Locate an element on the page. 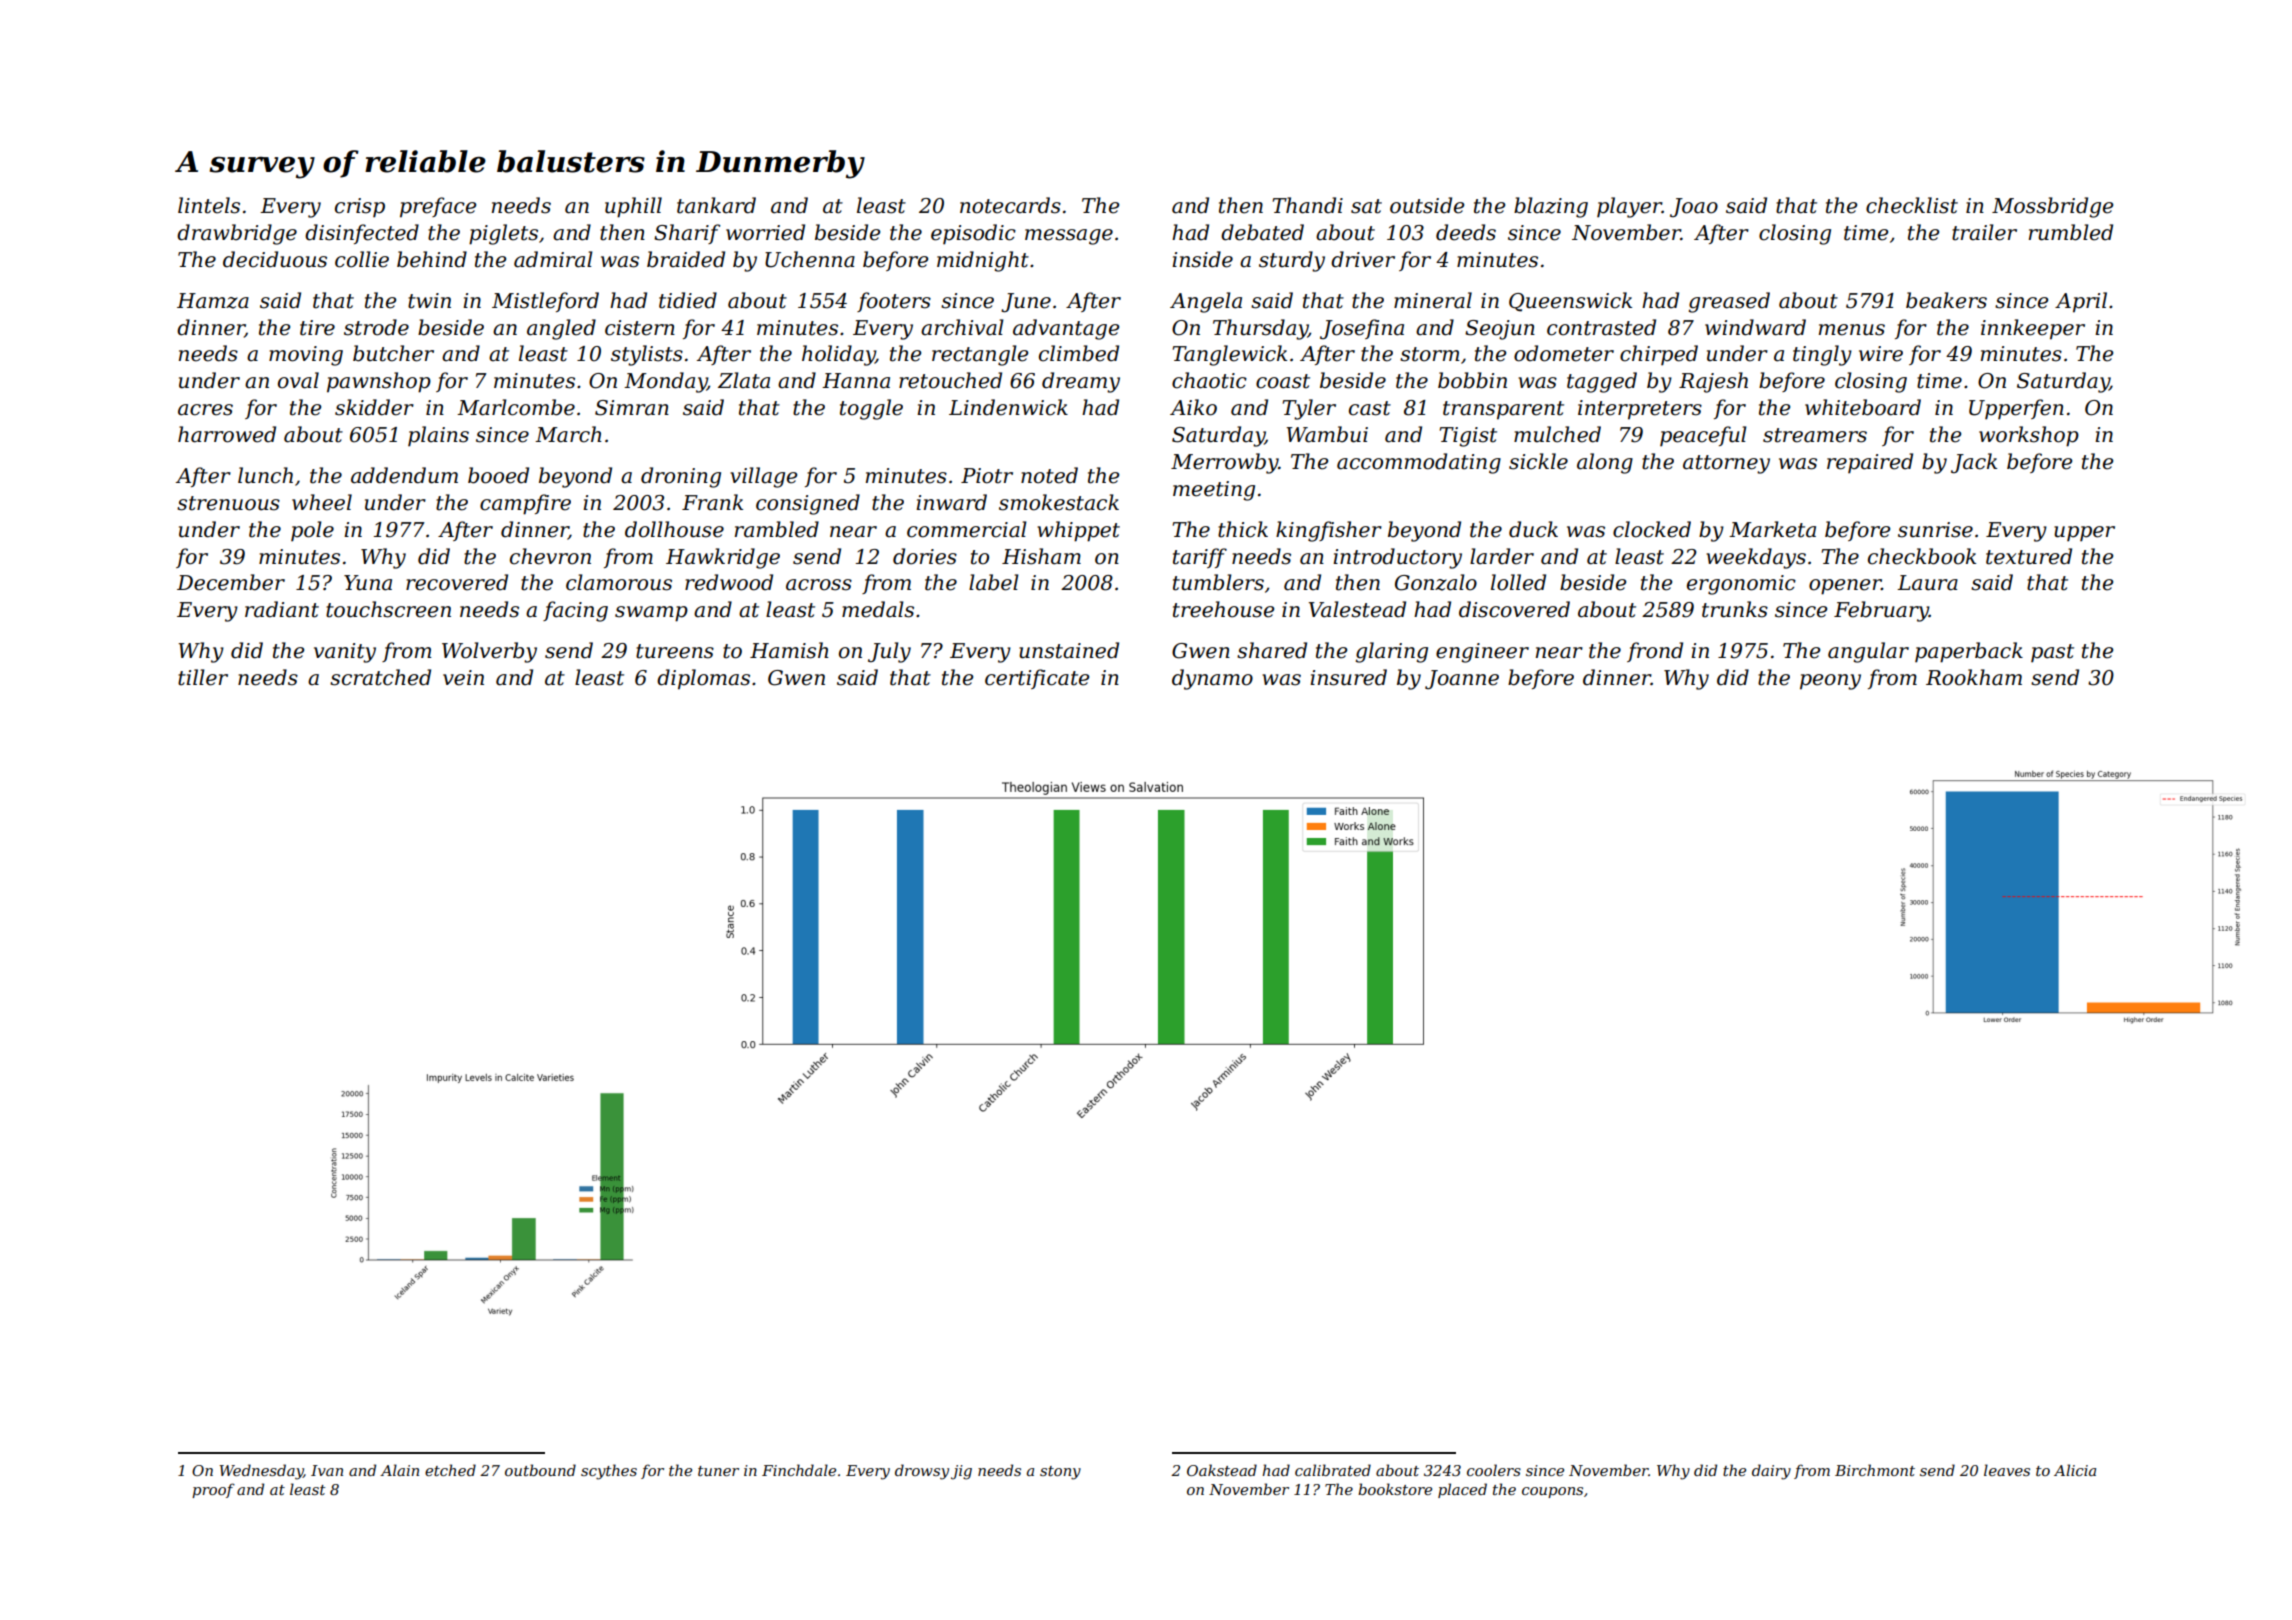 Image resolution: width=2292 pixels, height=1620 pixels. proof is located at coordinates (213, 1490).
